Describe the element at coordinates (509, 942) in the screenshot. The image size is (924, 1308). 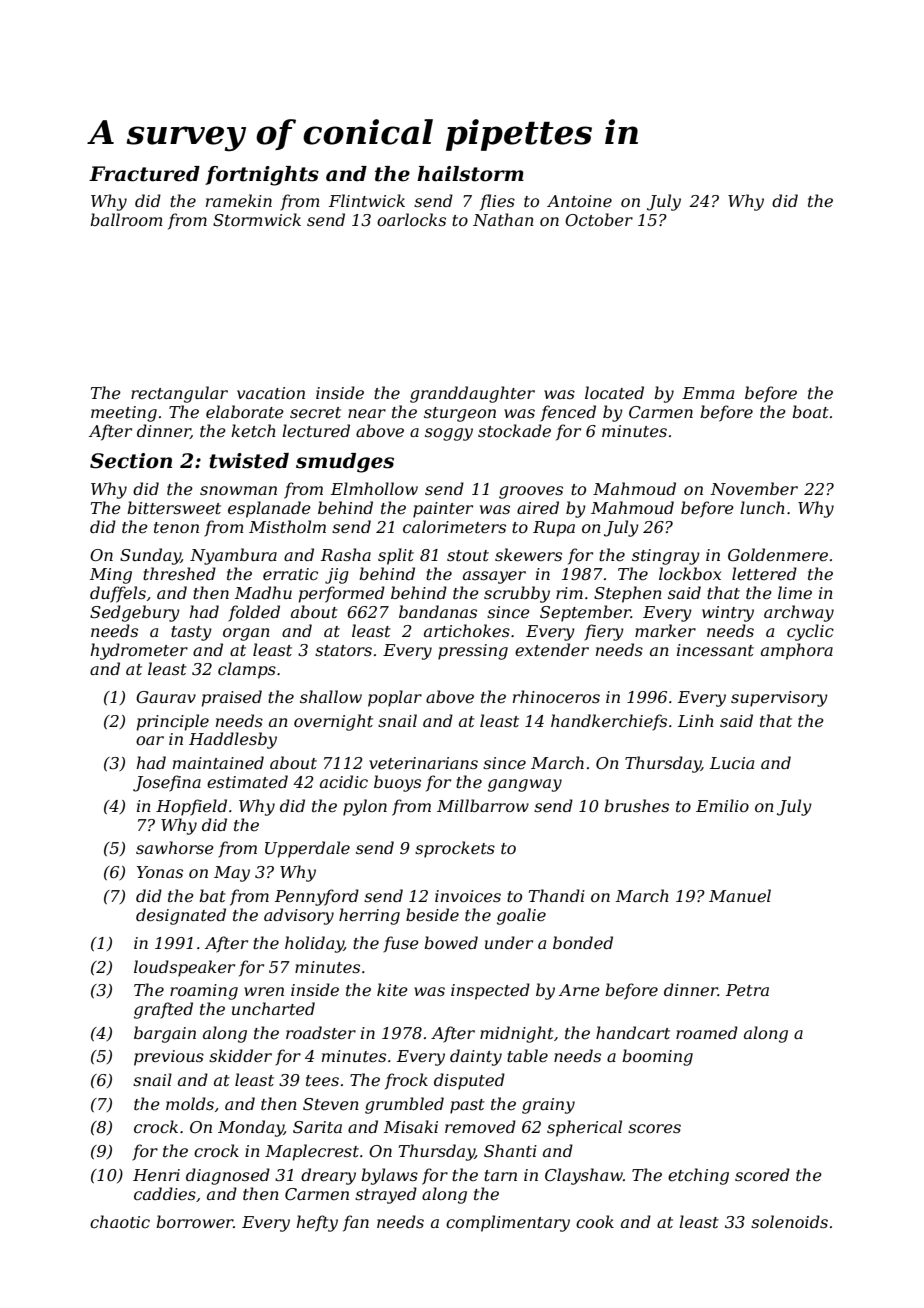
I see `under` at that location.
